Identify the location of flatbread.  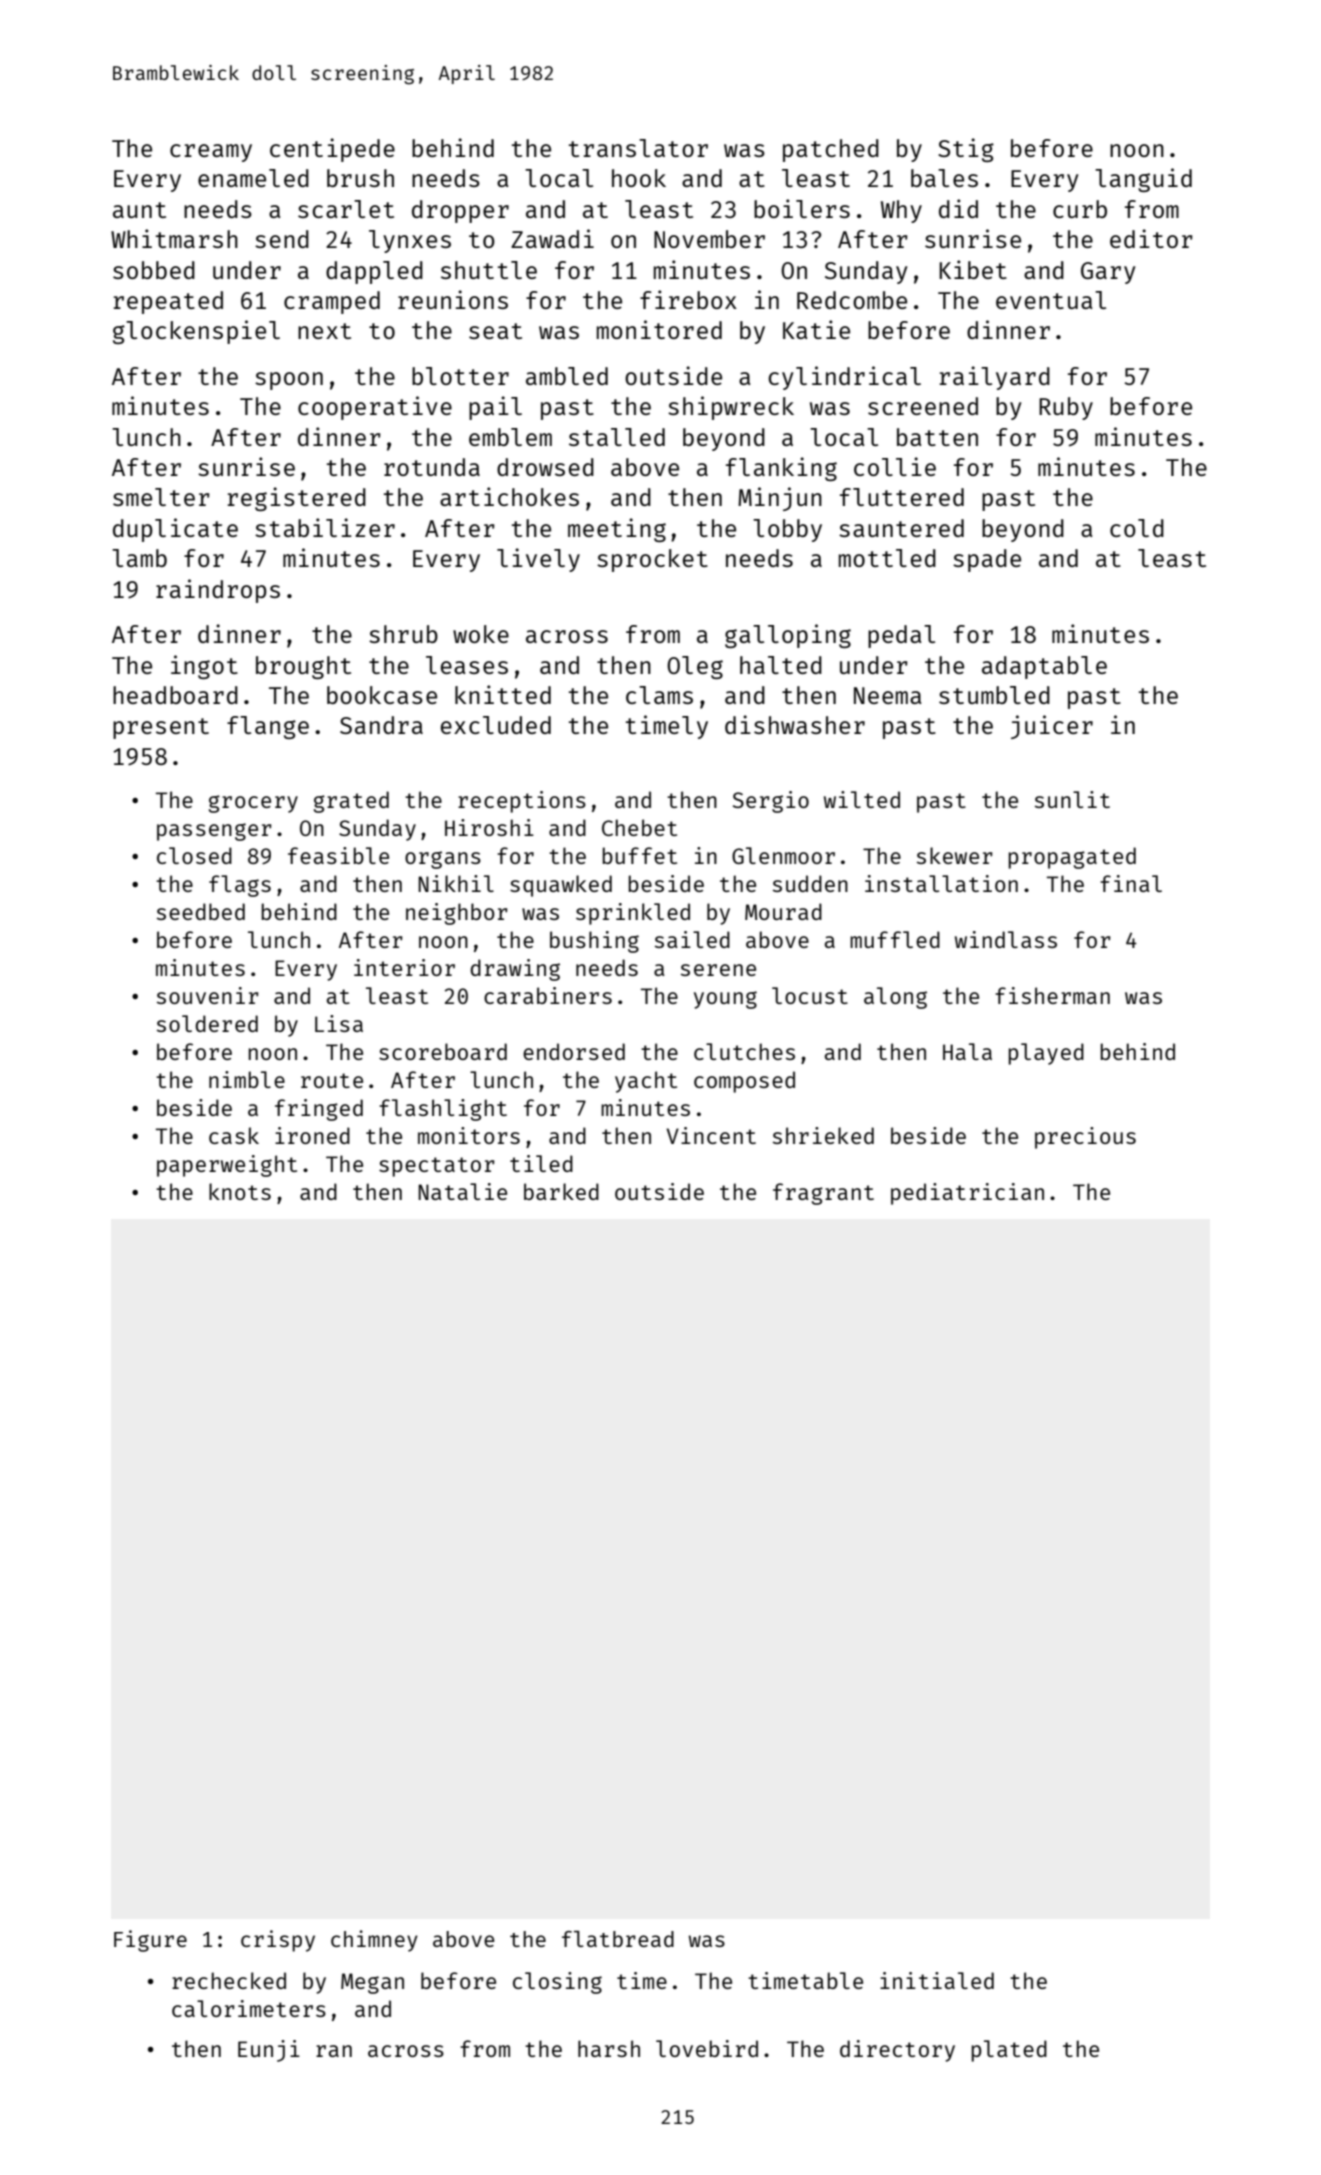
(618, 1939).
